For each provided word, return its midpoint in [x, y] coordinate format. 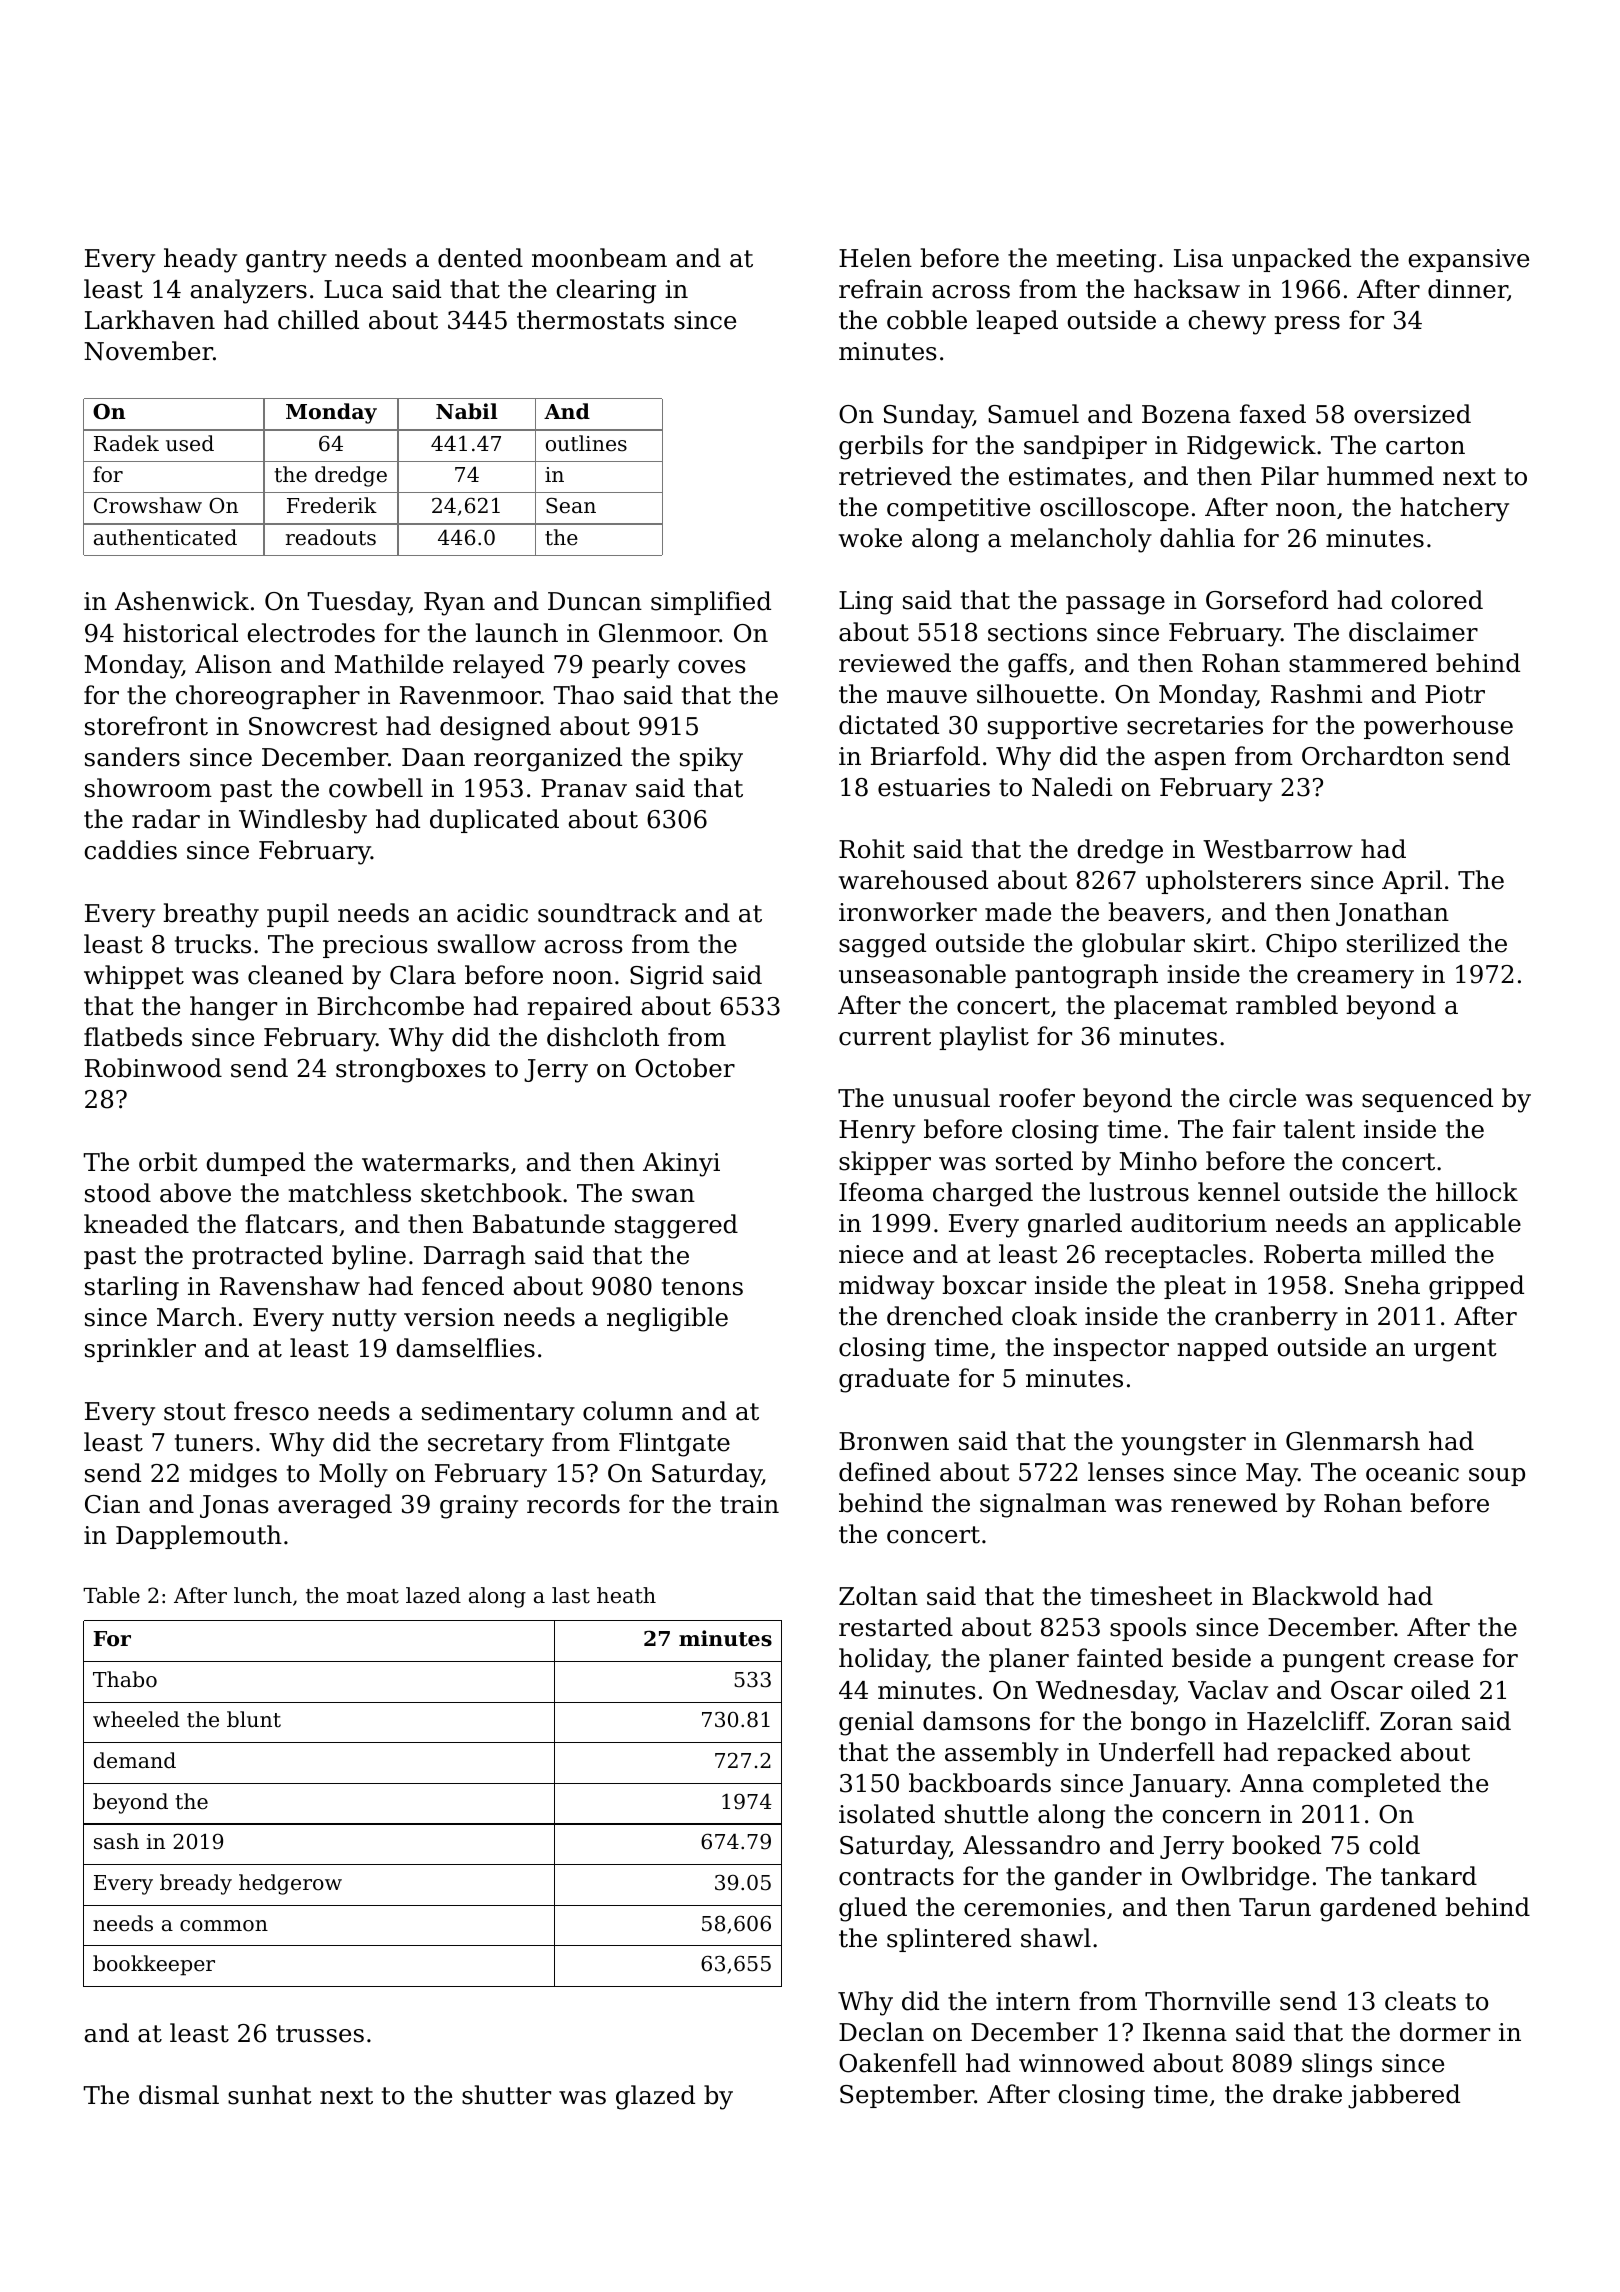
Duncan [595, 601]
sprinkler [140, 1350]
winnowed [1081, 2063]
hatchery [1455, 509]
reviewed [895, 663]
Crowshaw [148, 505]
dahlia [1197, 538]
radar [166, 819]
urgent [1455, 1350]
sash [116, 1841]
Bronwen [894, 1441]
